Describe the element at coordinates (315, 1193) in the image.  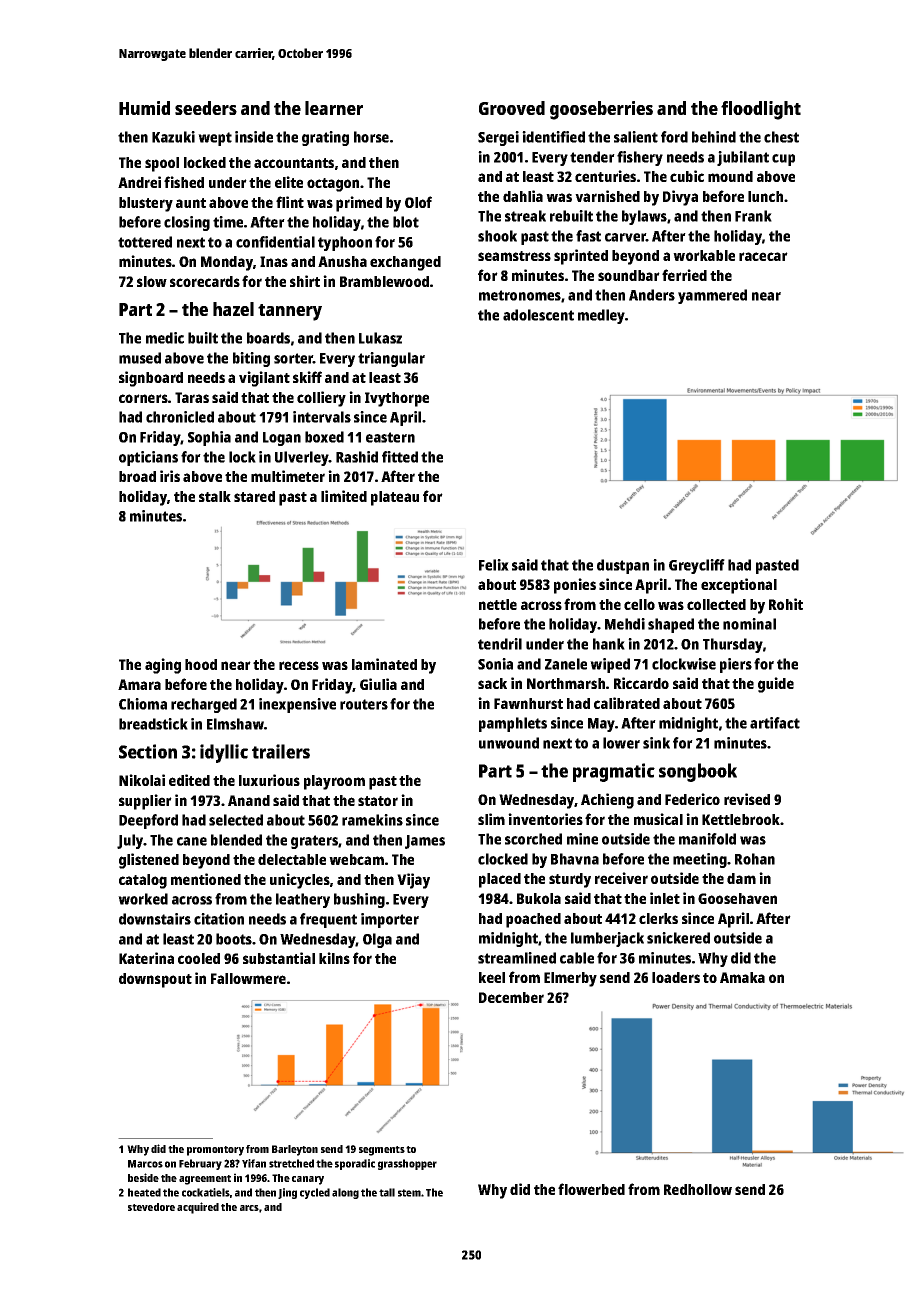
I see `cycled` at that location.
